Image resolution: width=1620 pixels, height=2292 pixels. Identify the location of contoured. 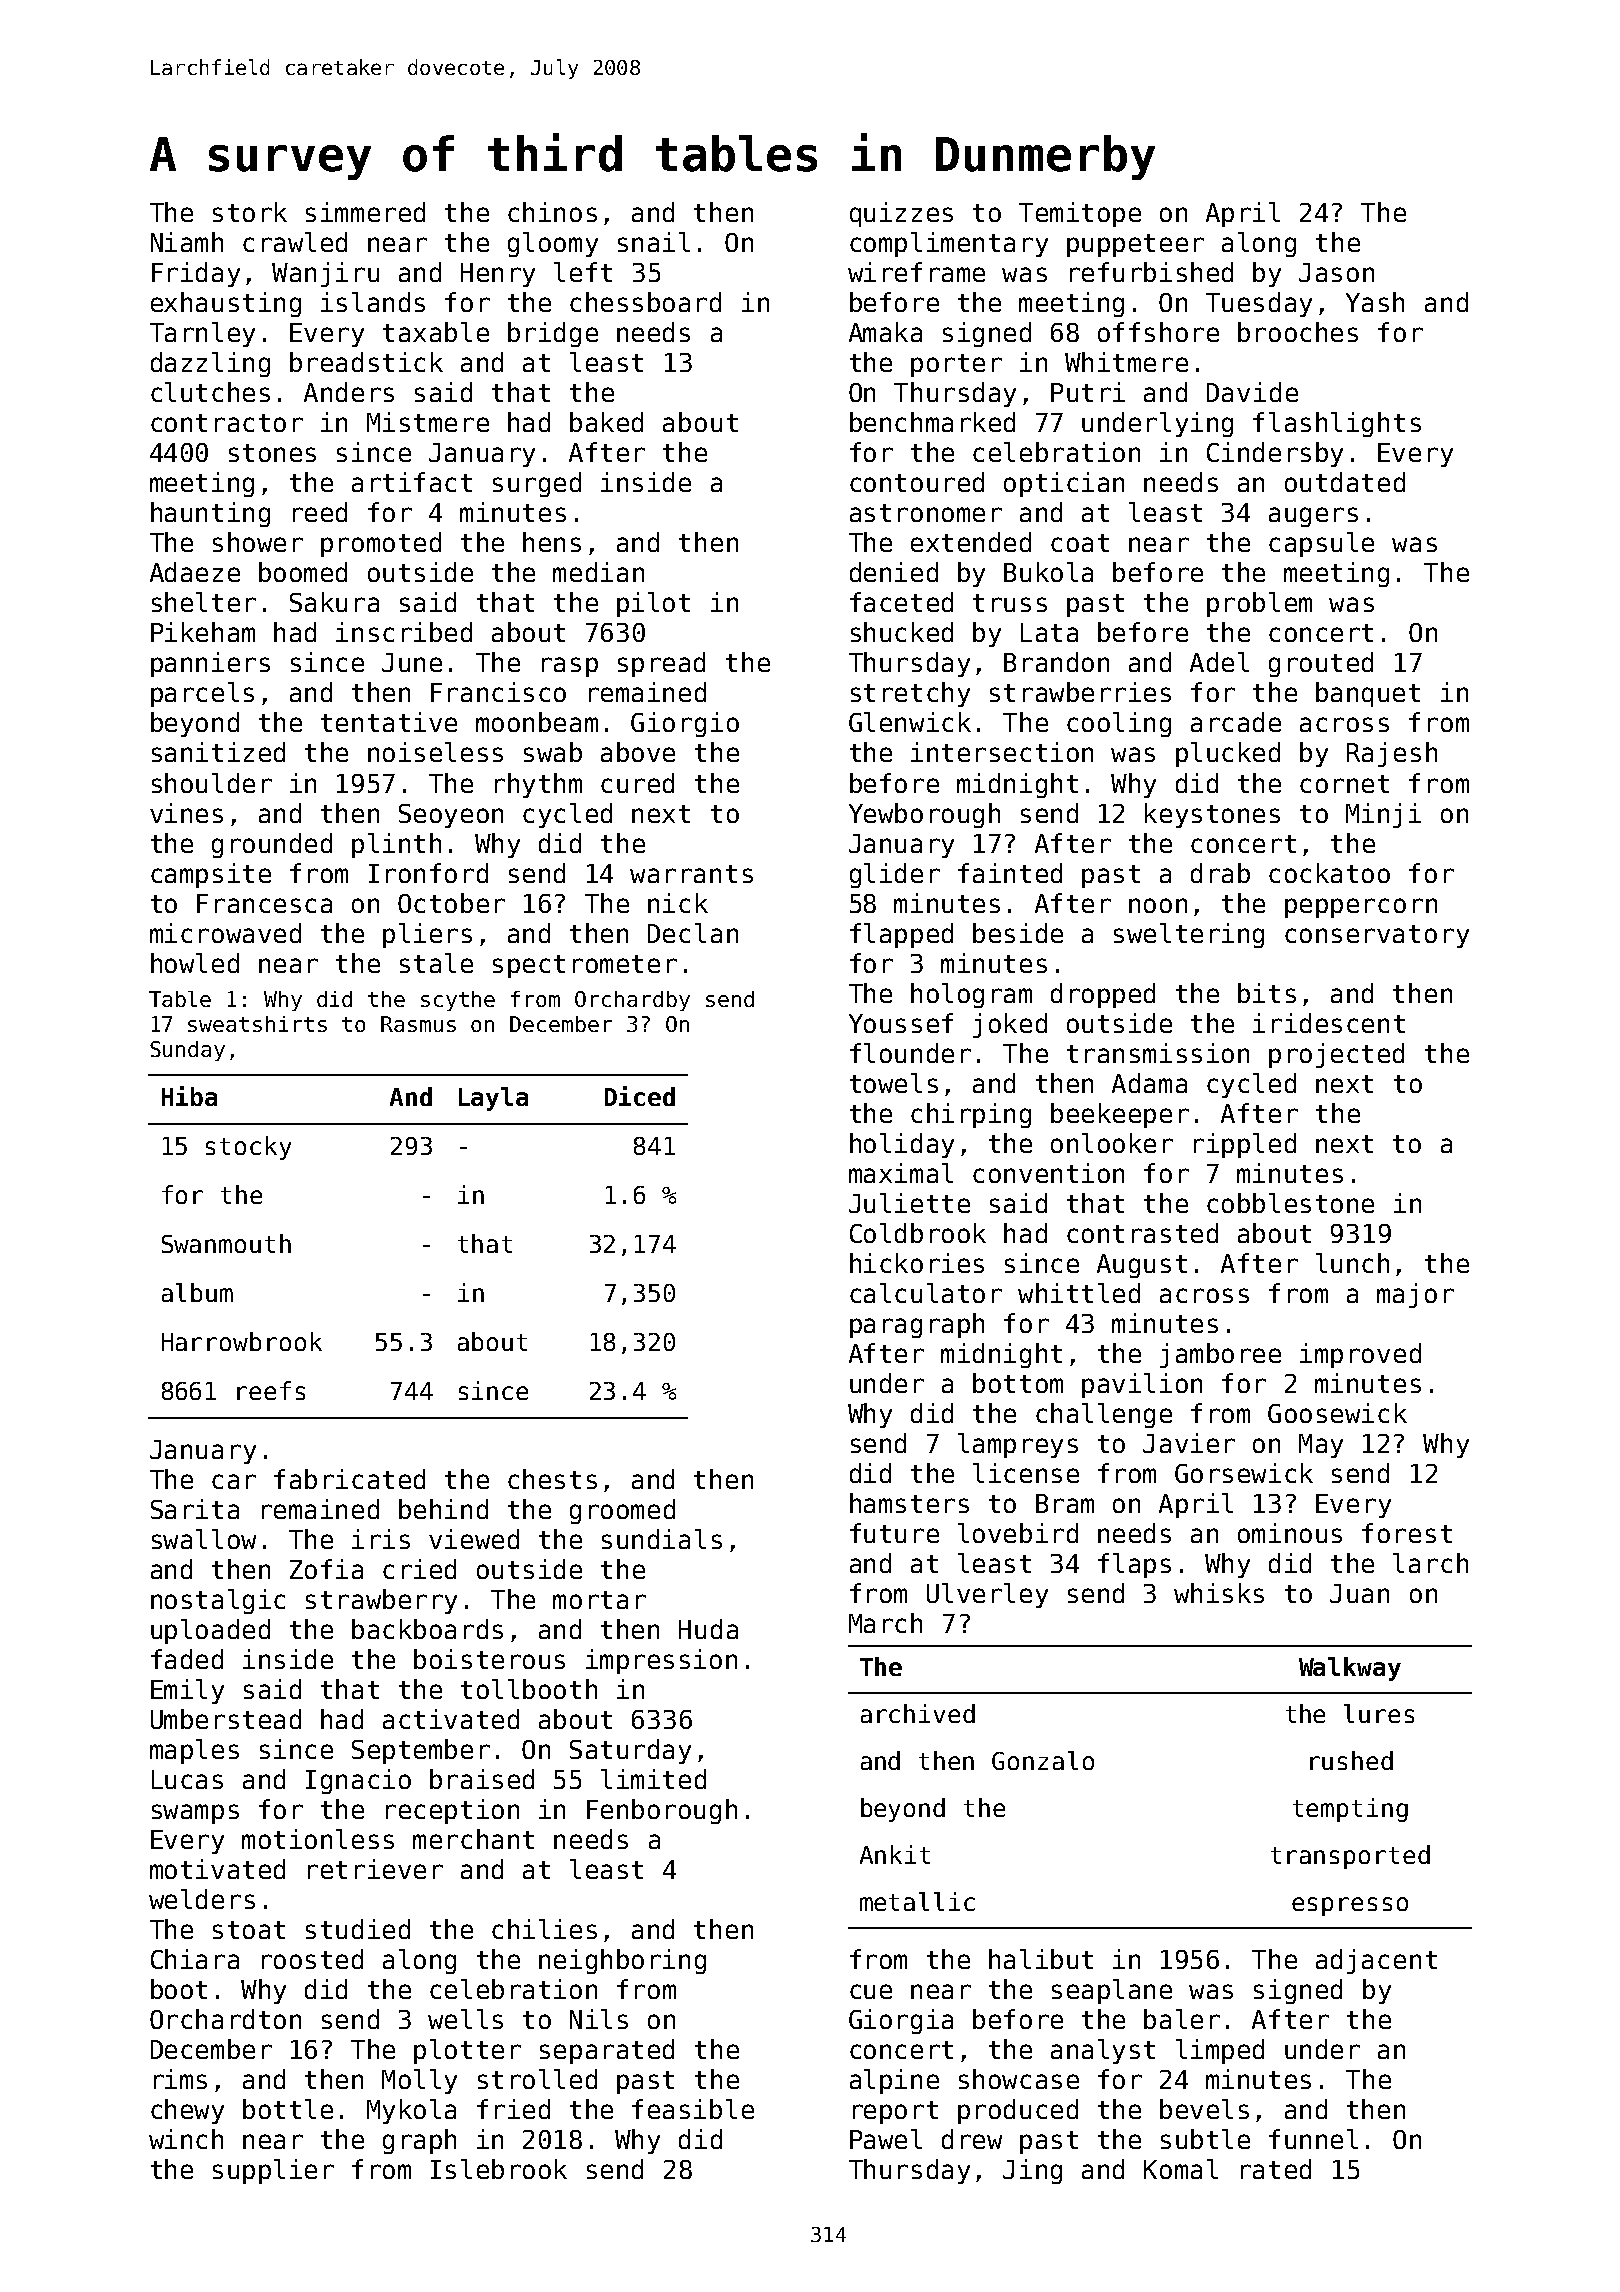
(917, 482).
